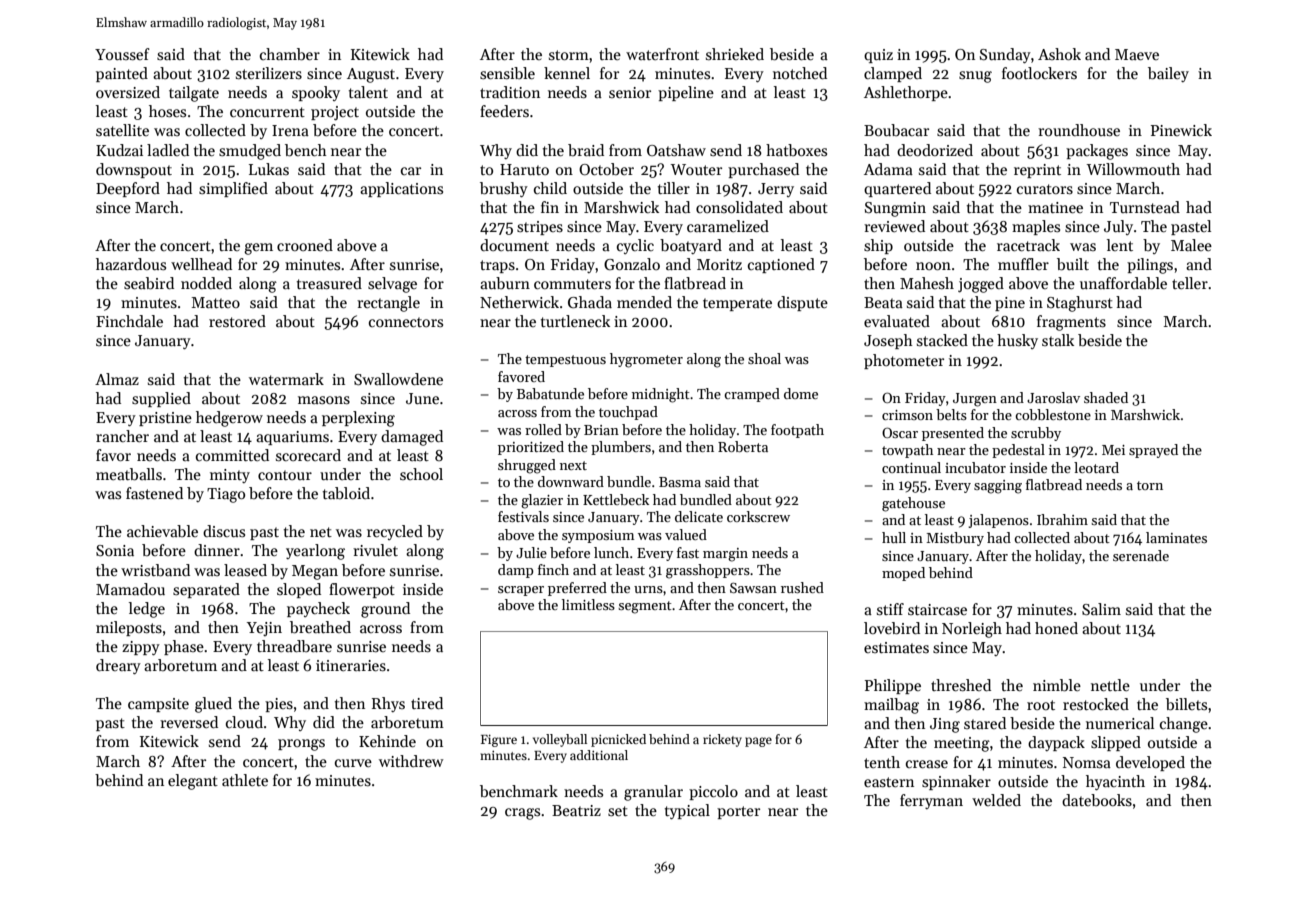 The width and height of the document is (1308, 924). Describe the element at coordinates (645, 607) in the document. I see `segment` at that location.
